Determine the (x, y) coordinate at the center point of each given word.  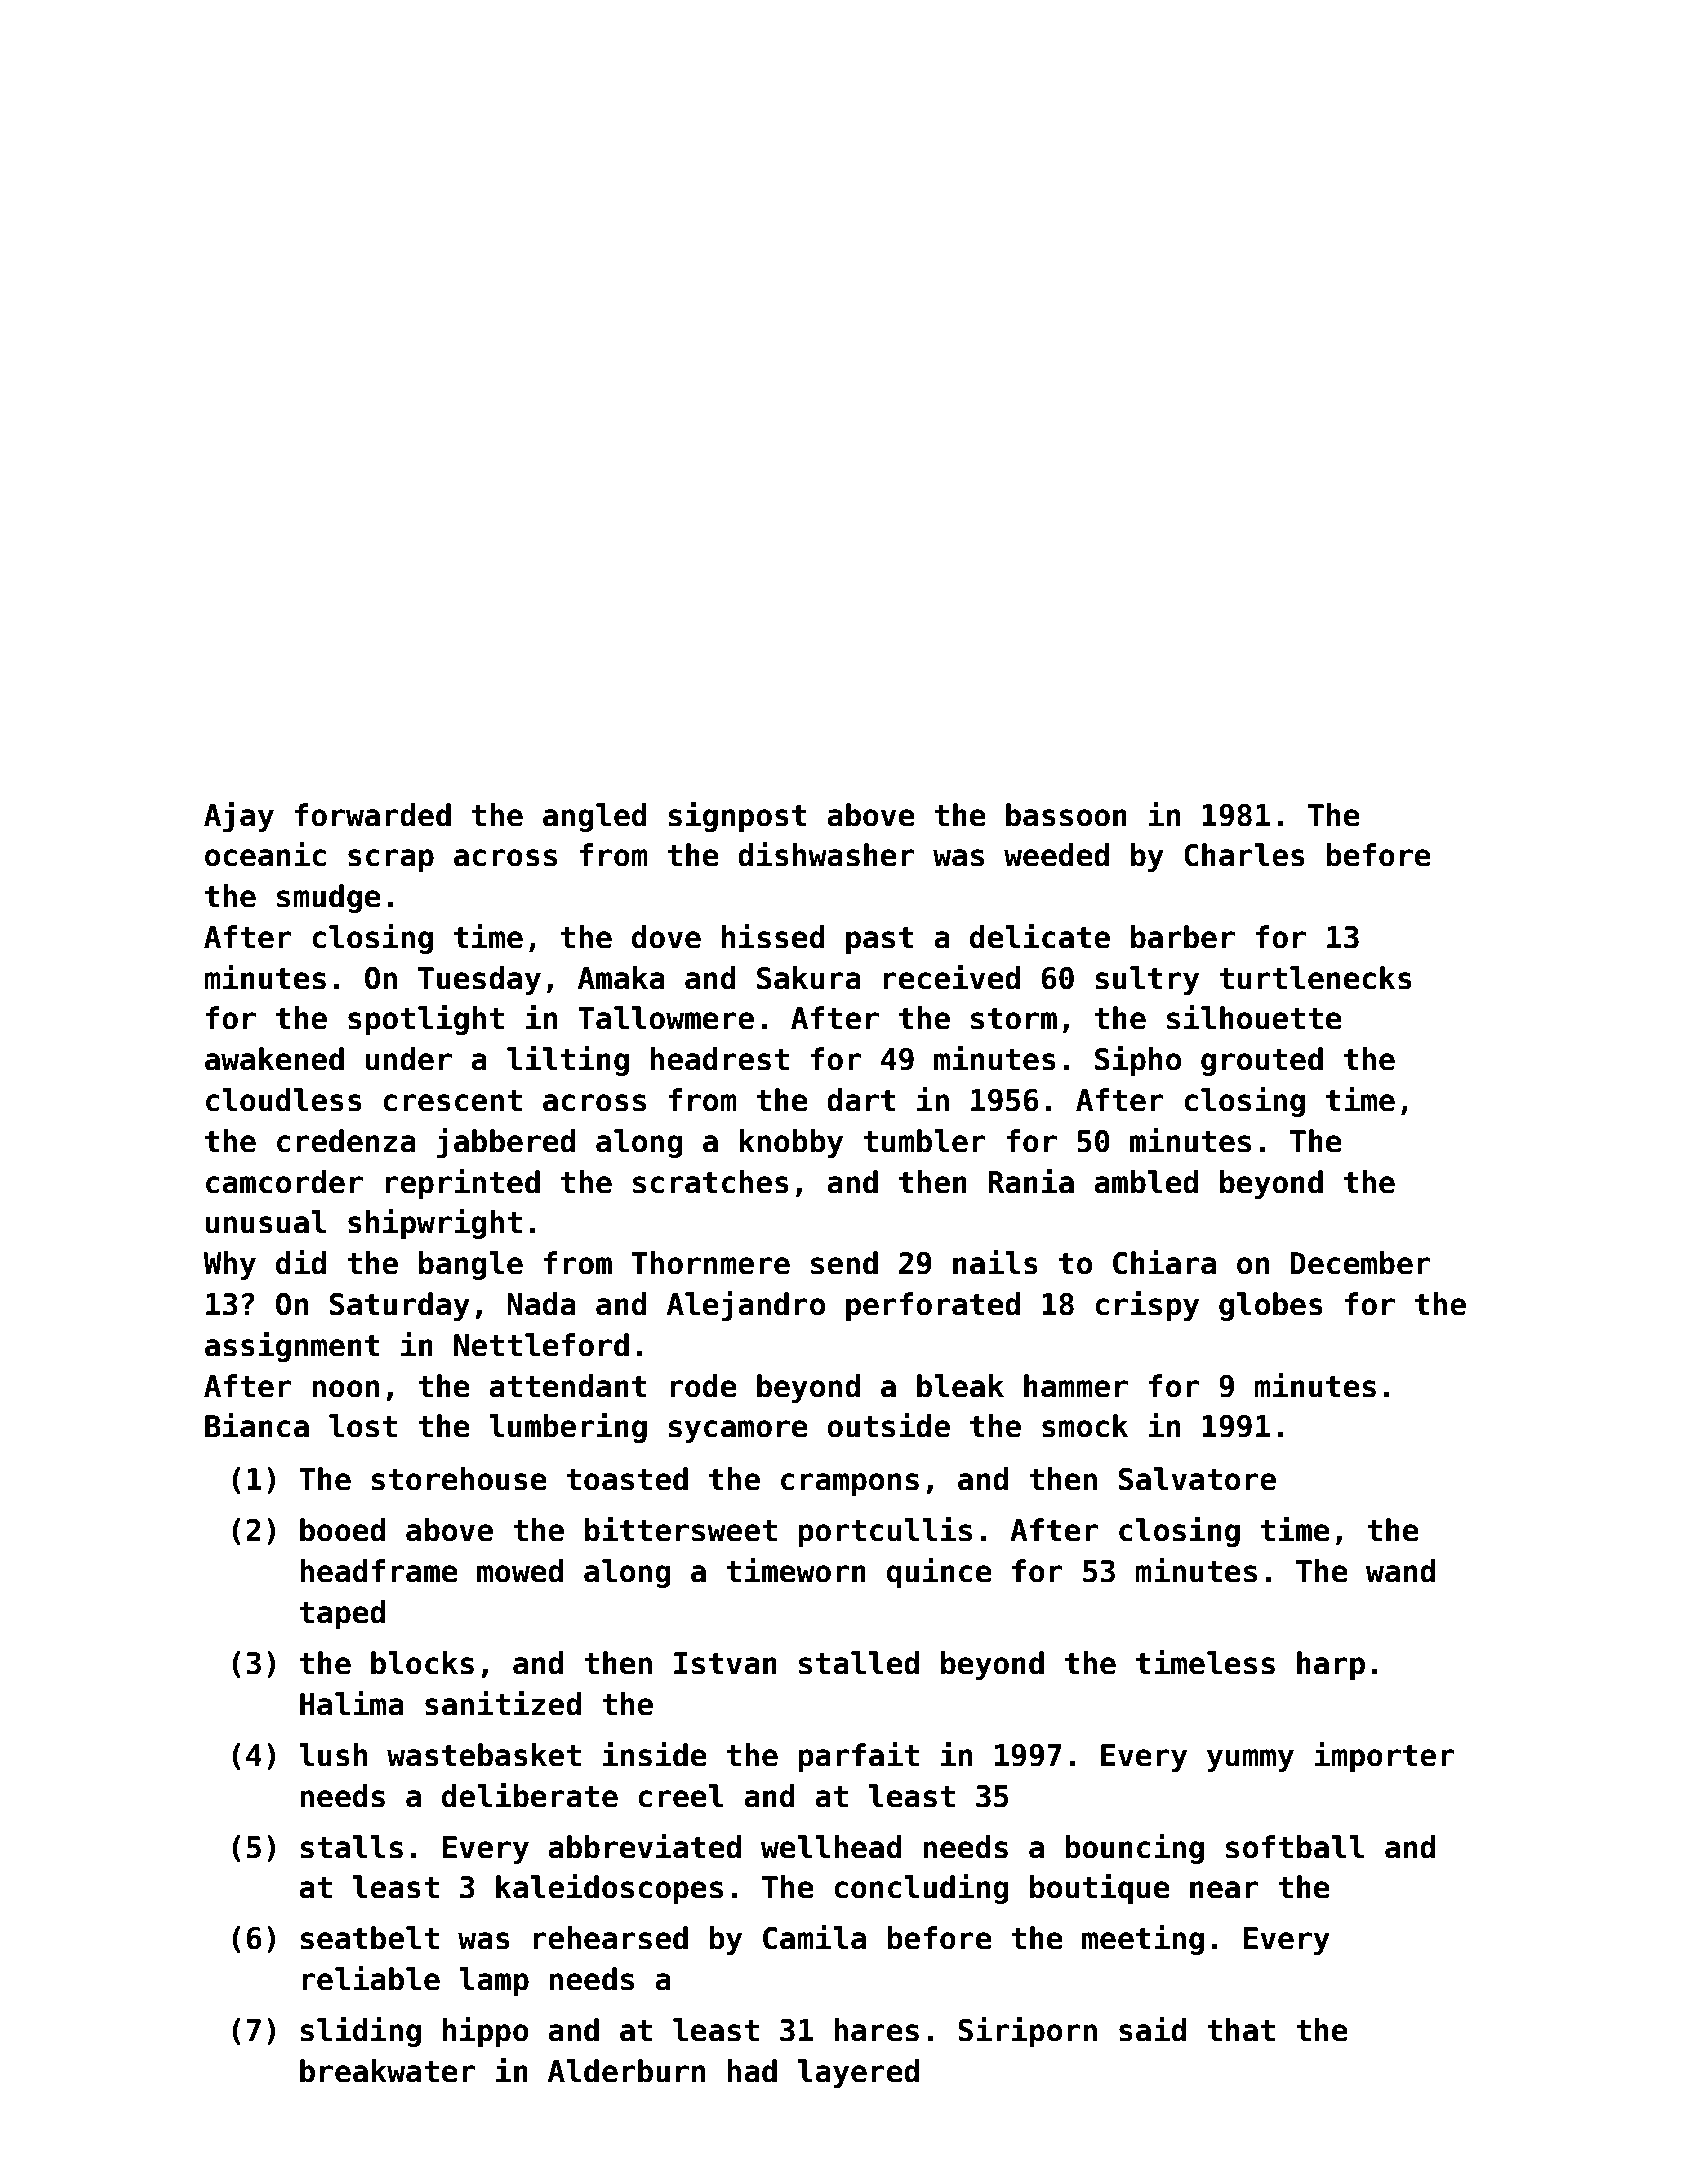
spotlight (426, 1020)
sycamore (738, 1431)
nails (995, 1262)
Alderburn (626, 2071)
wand (1400, 1571)
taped (342, 1614)
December (1361, 1263)
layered (858, 2073)
